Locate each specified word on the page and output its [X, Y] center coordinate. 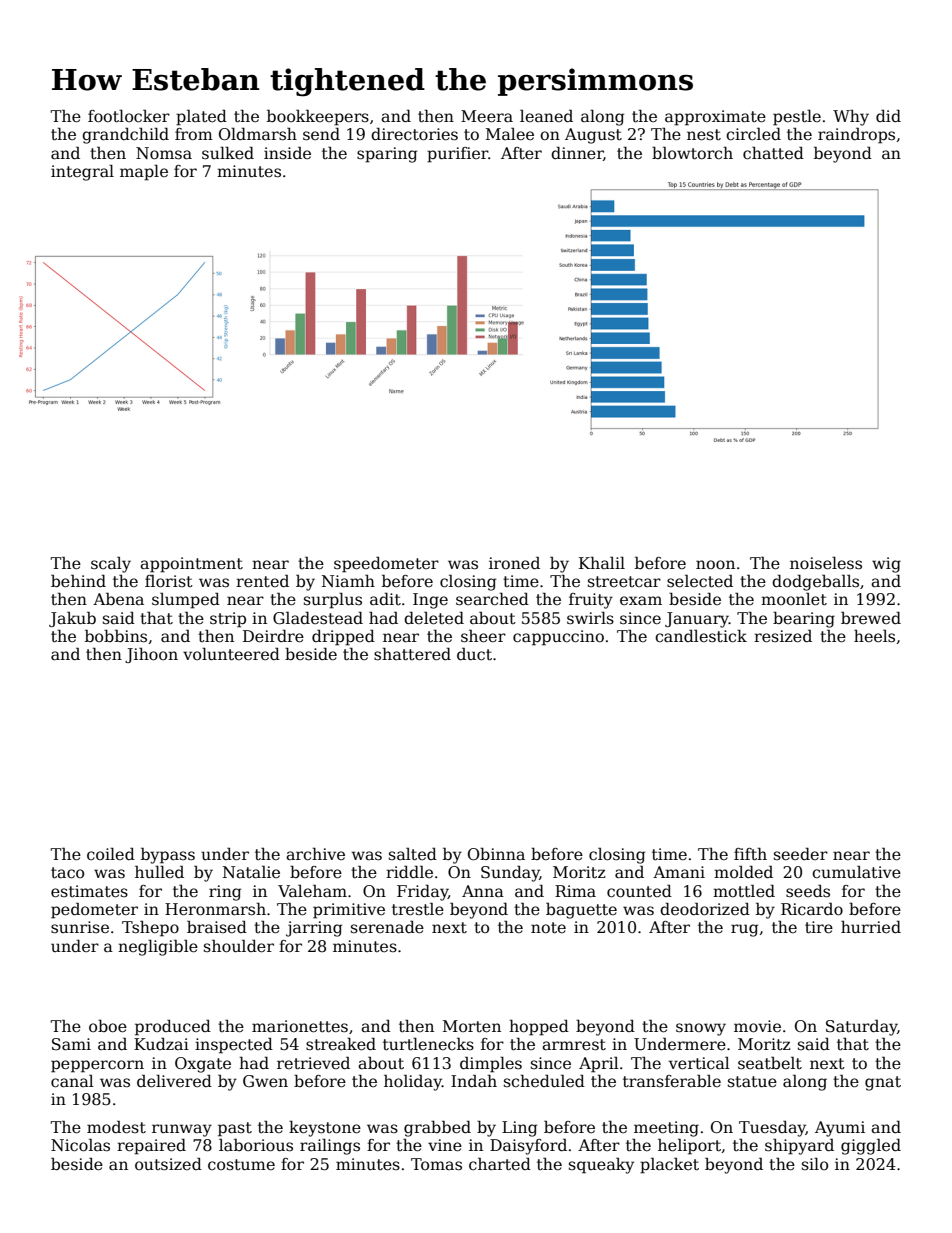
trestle [418, 909]
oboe [108, 1026]
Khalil [602, 562]
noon [715, 565]
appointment [191, 565]
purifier [457, 155]
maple [144, 173]
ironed [514, 563]
